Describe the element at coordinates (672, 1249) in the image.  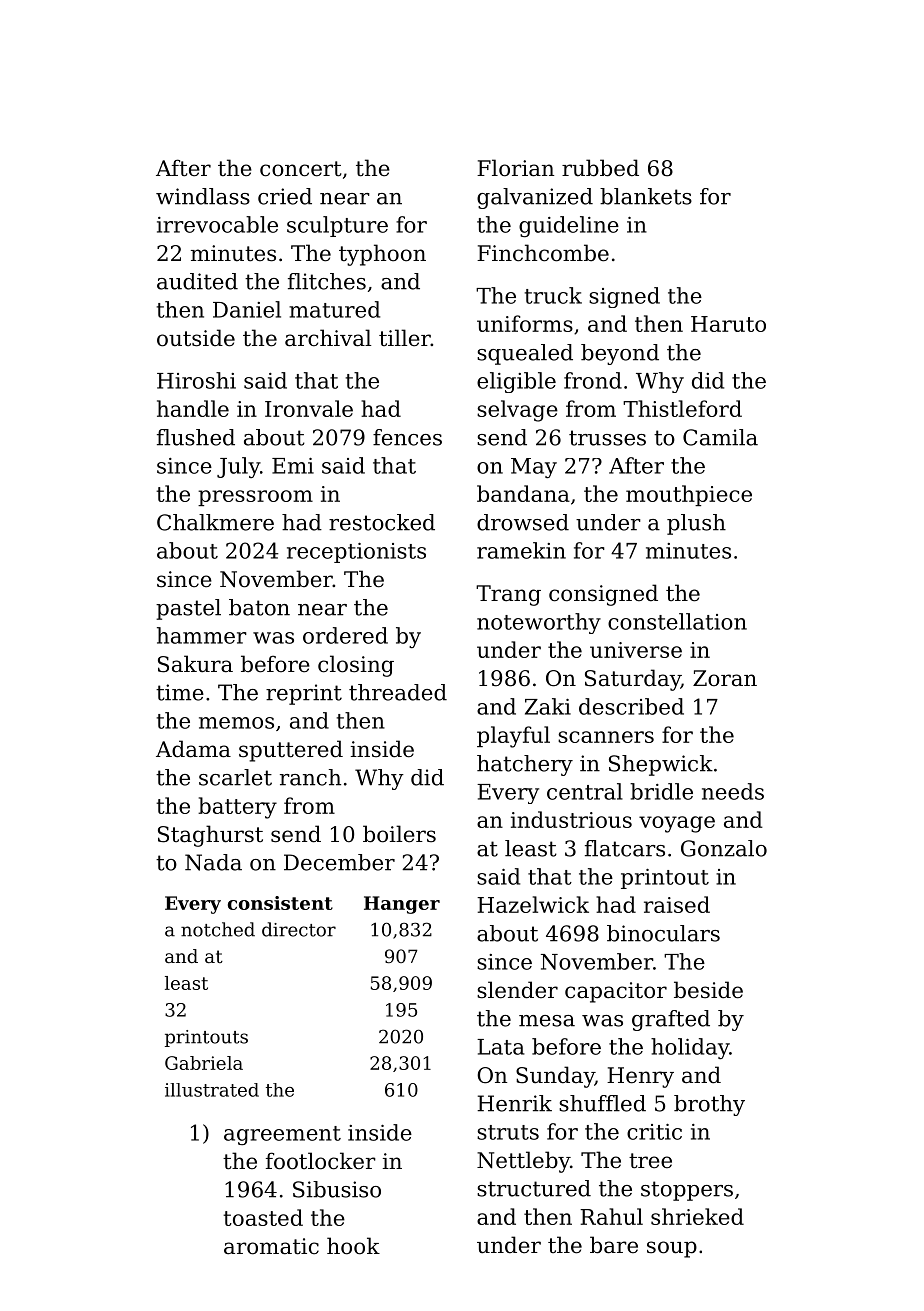
I see `soup` at that location.
